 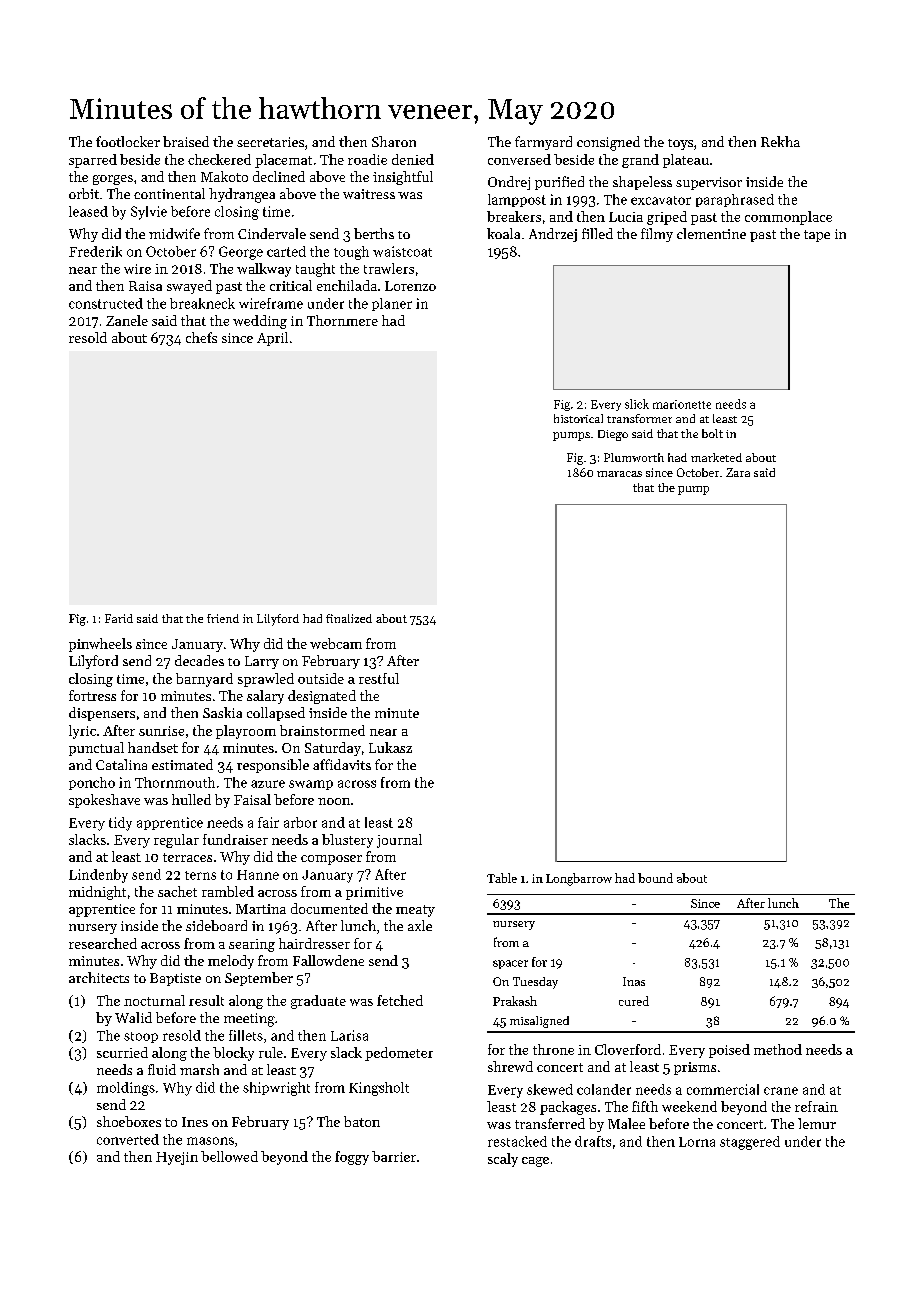 What do you see at coordinates (394, 1156) in the page?
I see `barrier` at bounding box center [394, 1156].
